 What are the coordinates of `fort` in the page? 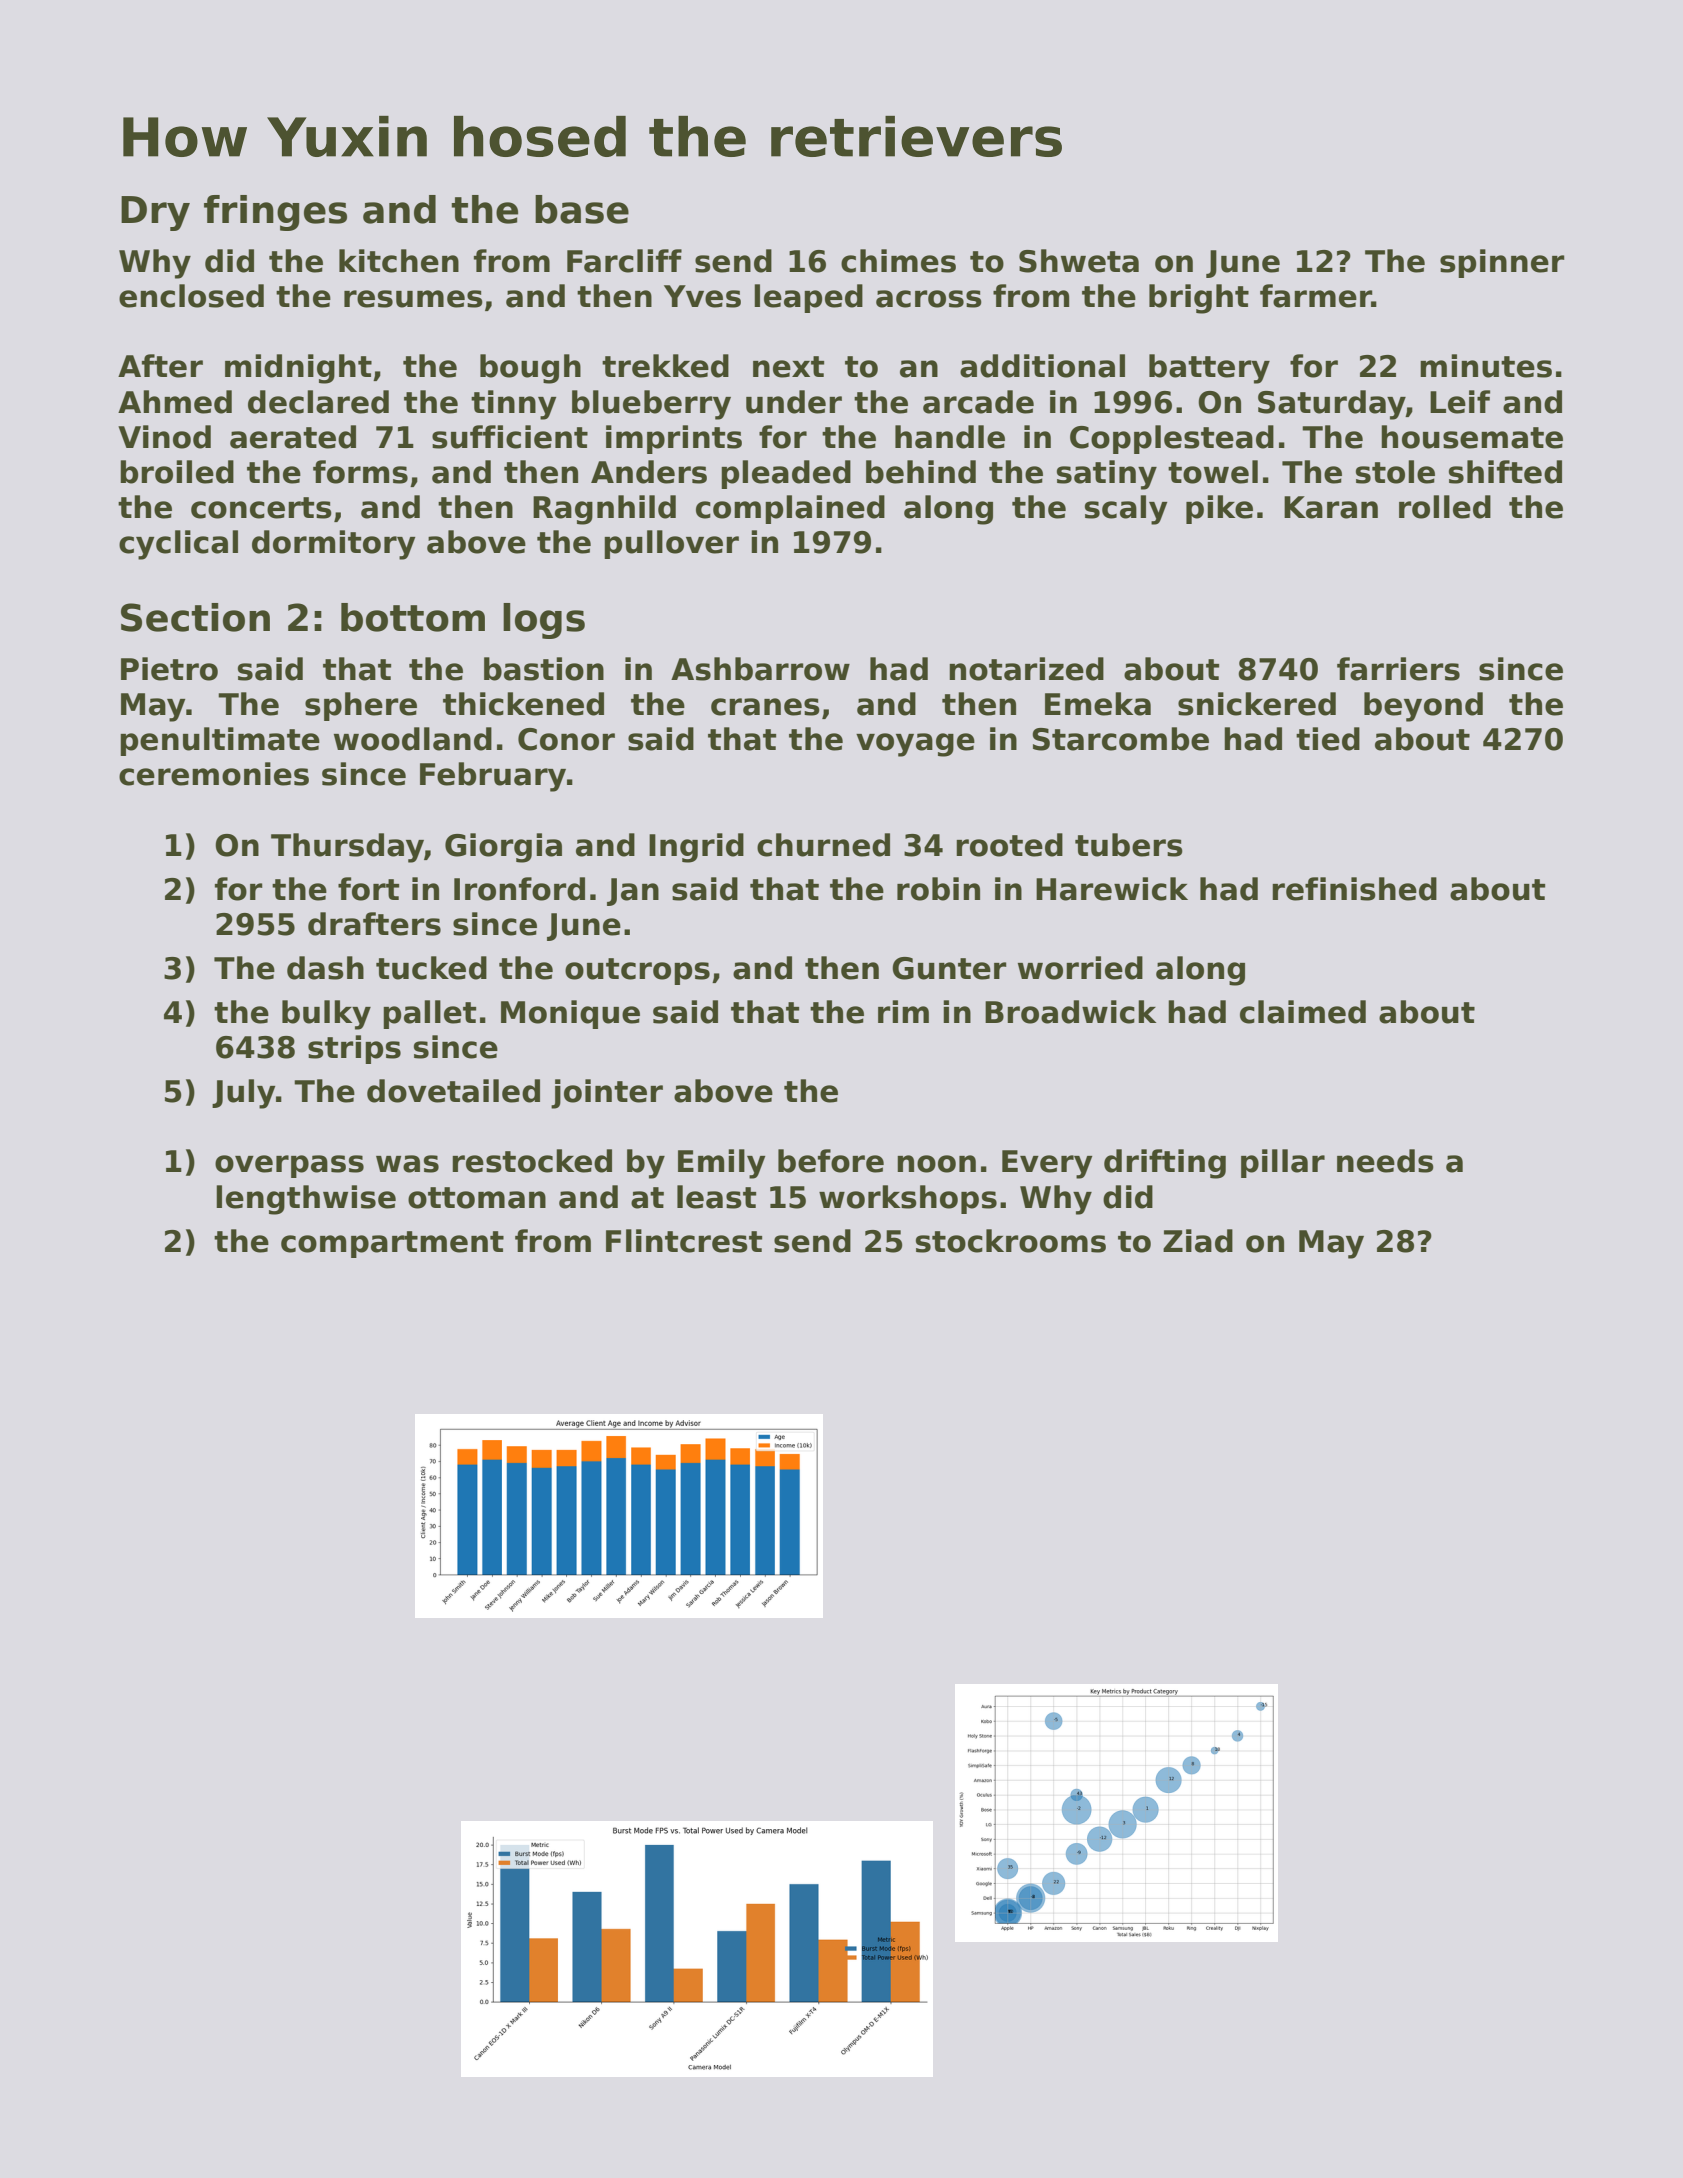 It's located at (368, 889).
